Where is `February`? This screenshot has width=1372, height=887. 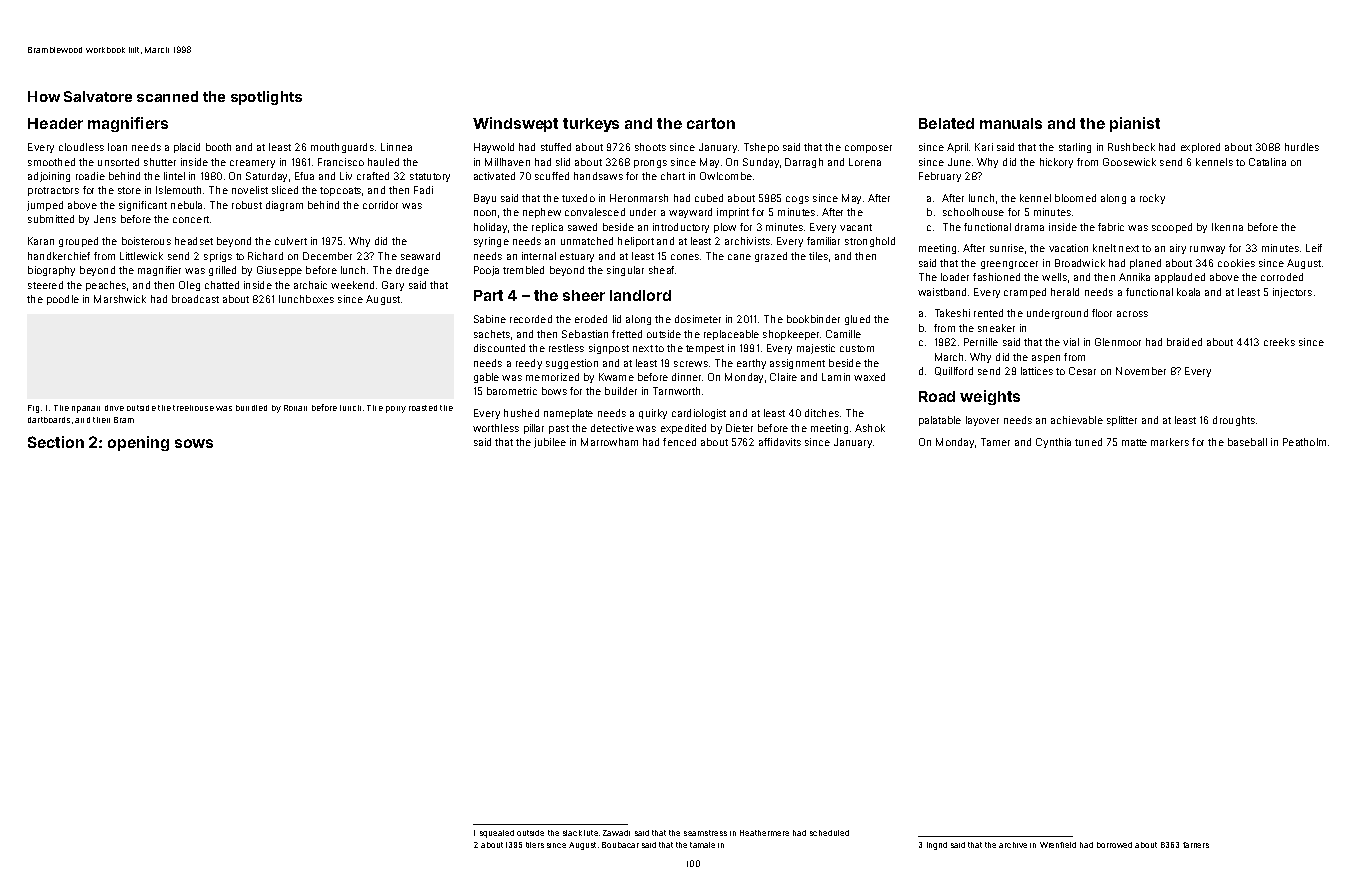 February is located at coordinates (940, 177).
